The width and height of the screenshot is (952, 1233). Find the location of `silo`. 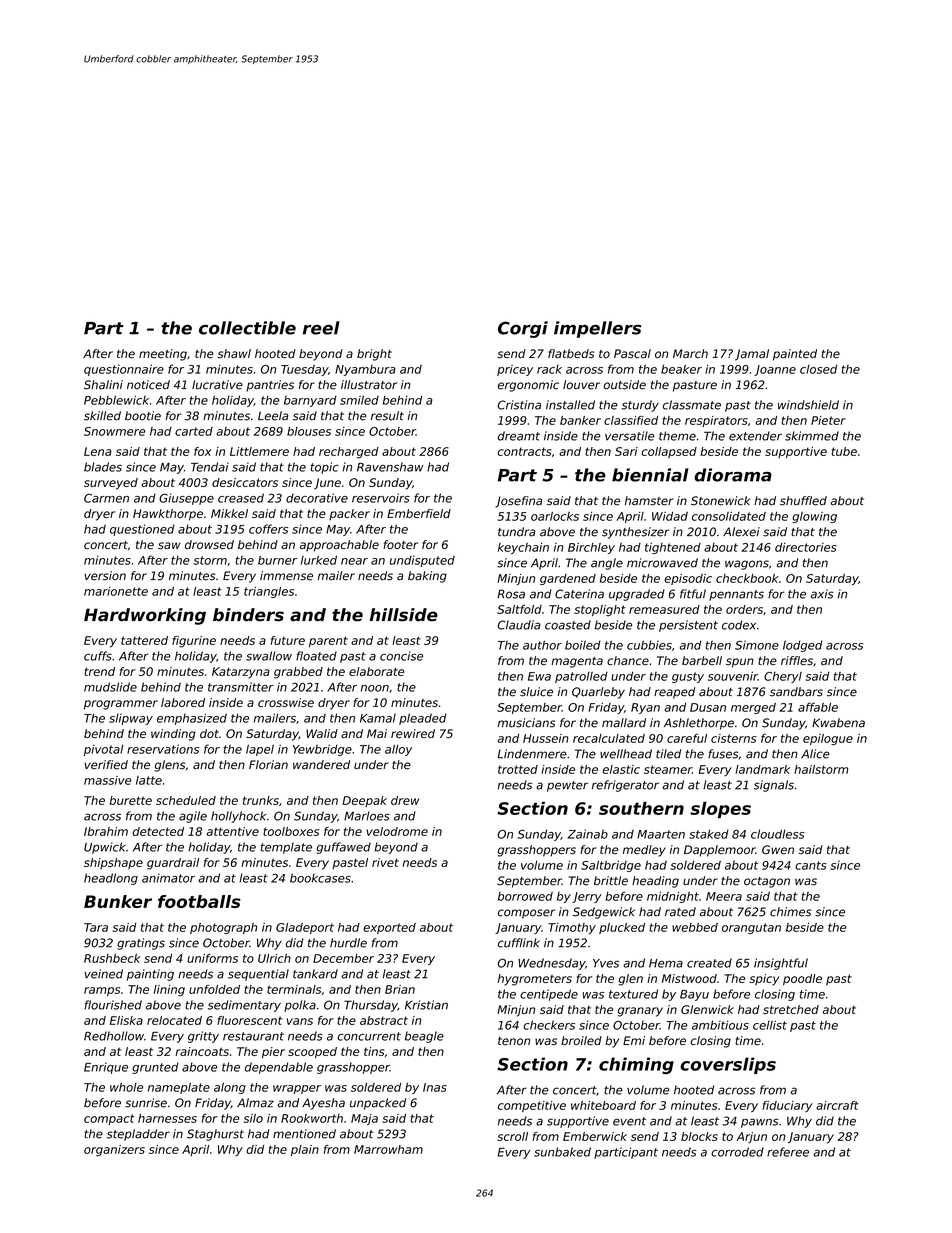

silo is located at coordinates (253, 1118).
